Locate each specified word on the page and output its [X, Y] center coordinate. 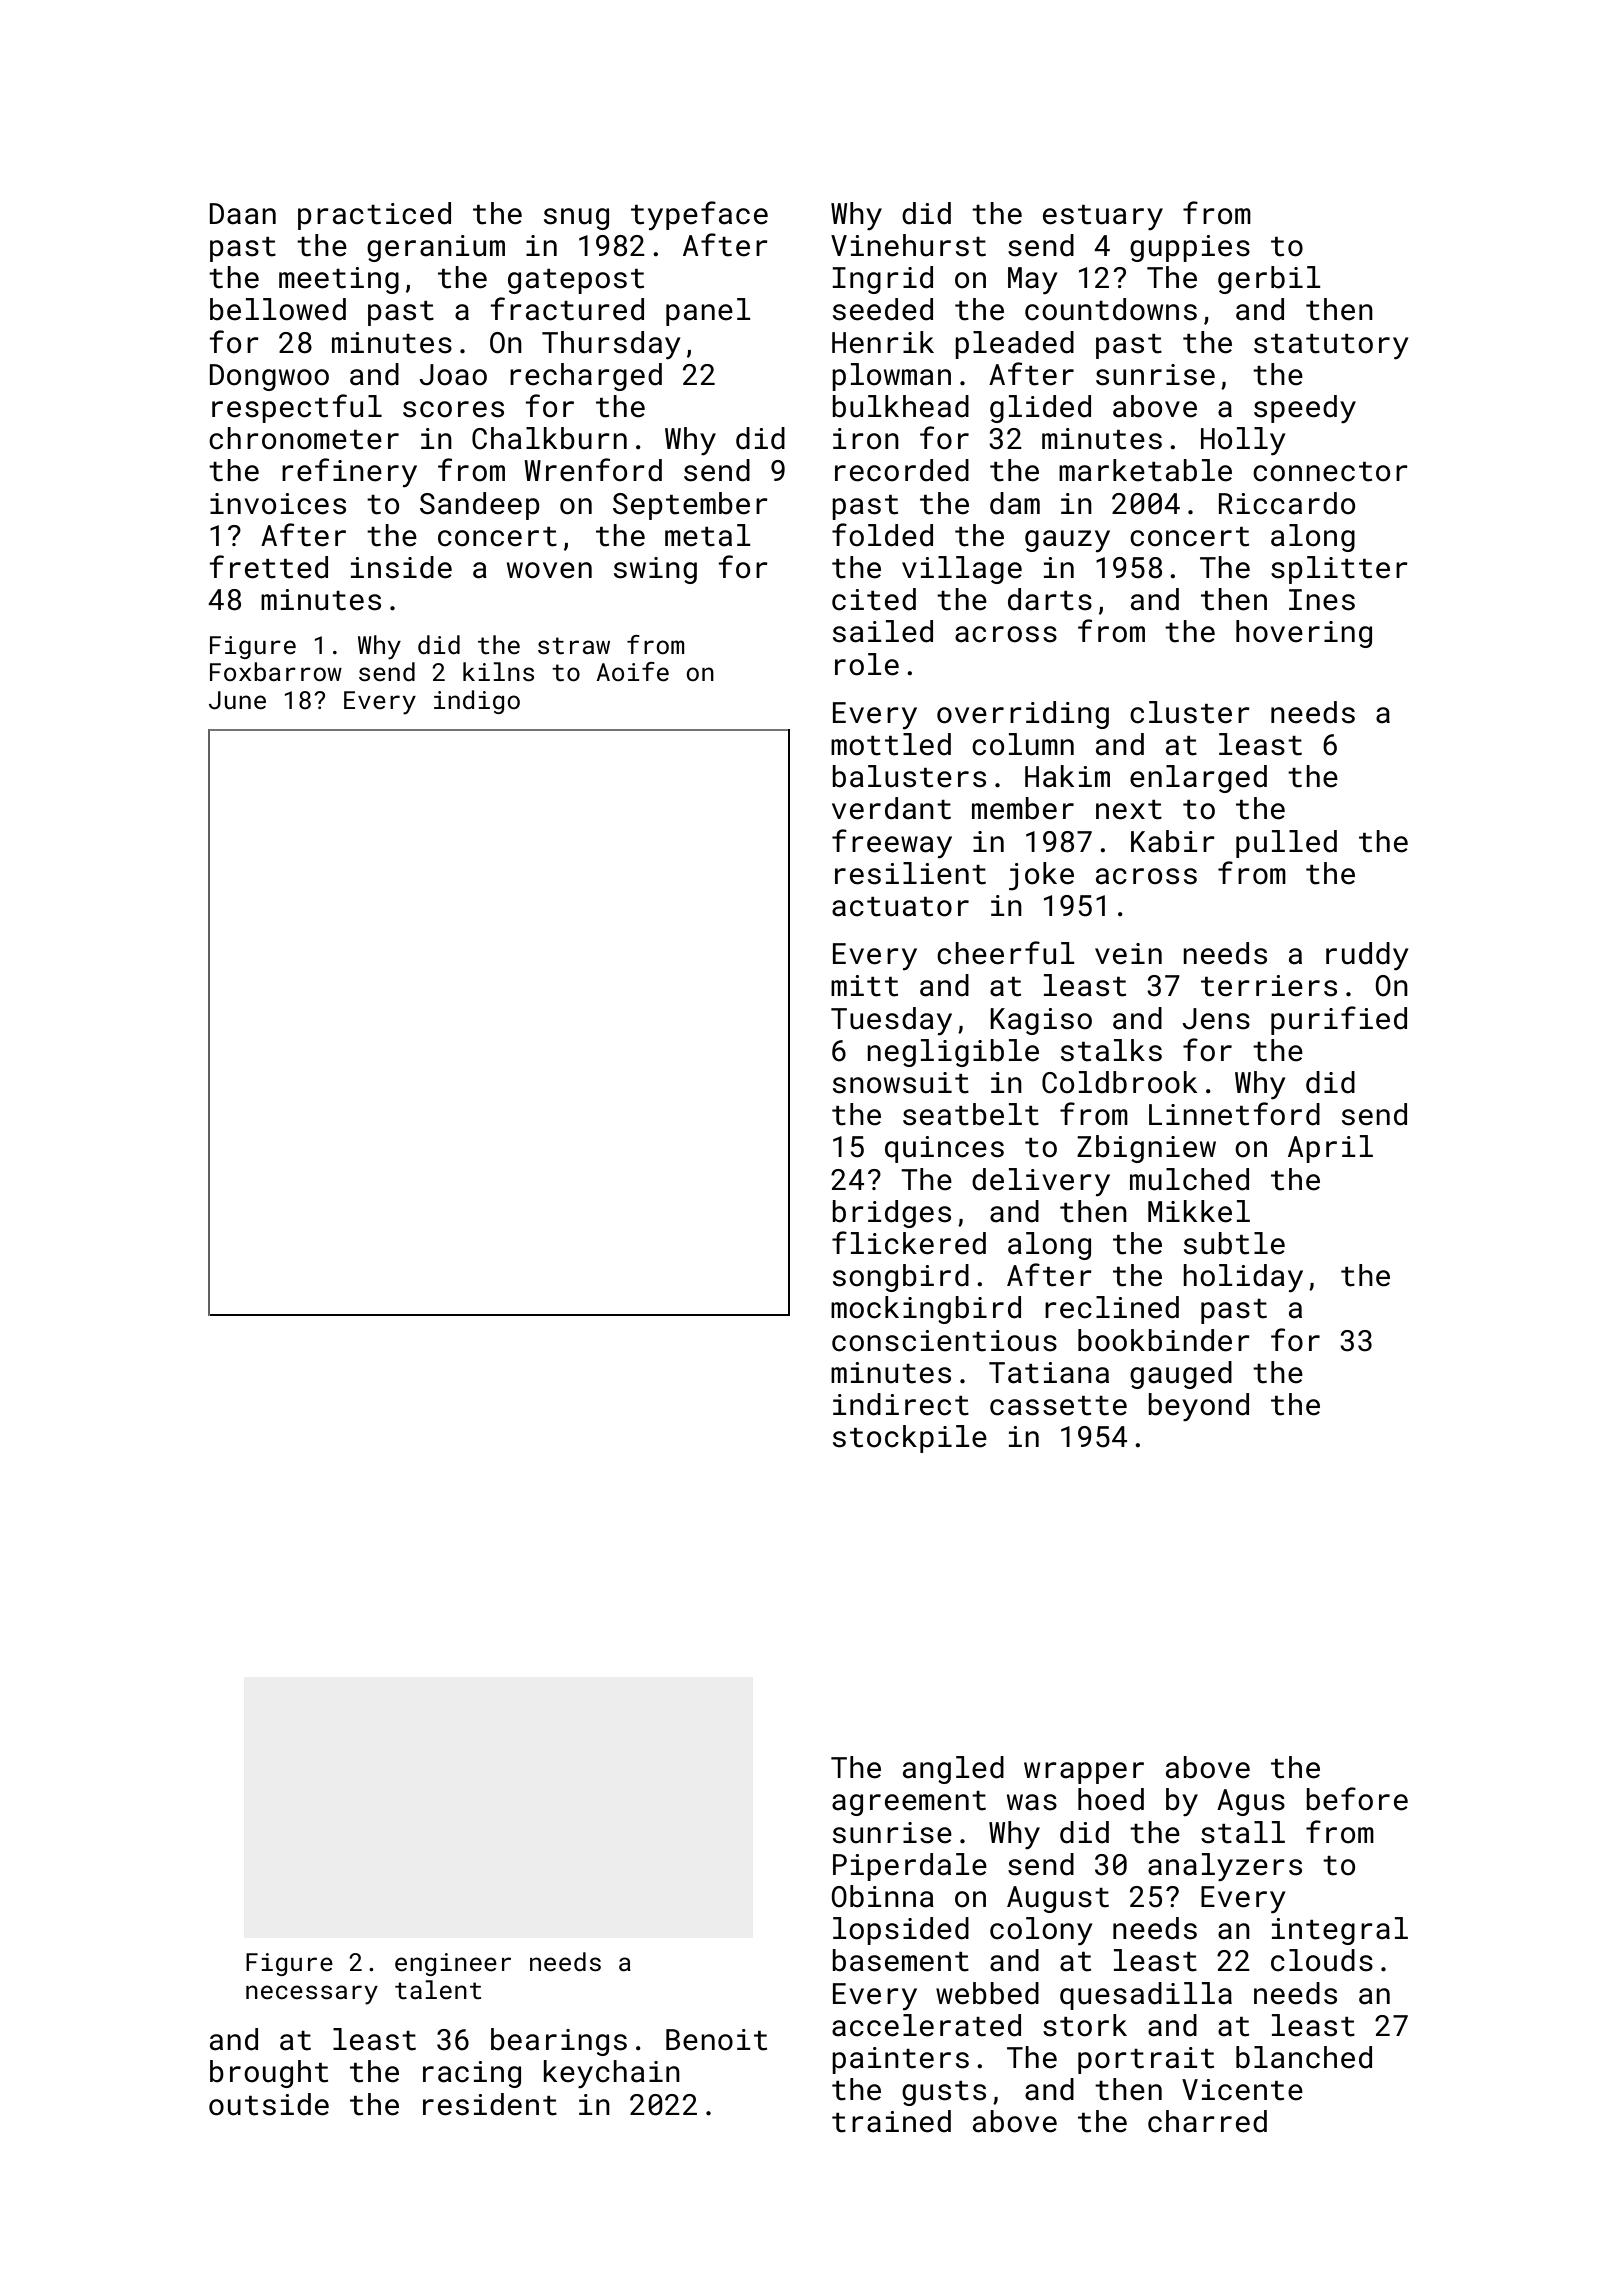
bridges [891, 1214]
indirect [901, 1404]
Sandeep [480, 506]
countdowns [1111, 309]
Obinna [882, 1896]
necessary [312, 1995]
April [1330, 1149]
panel [708, 312]
